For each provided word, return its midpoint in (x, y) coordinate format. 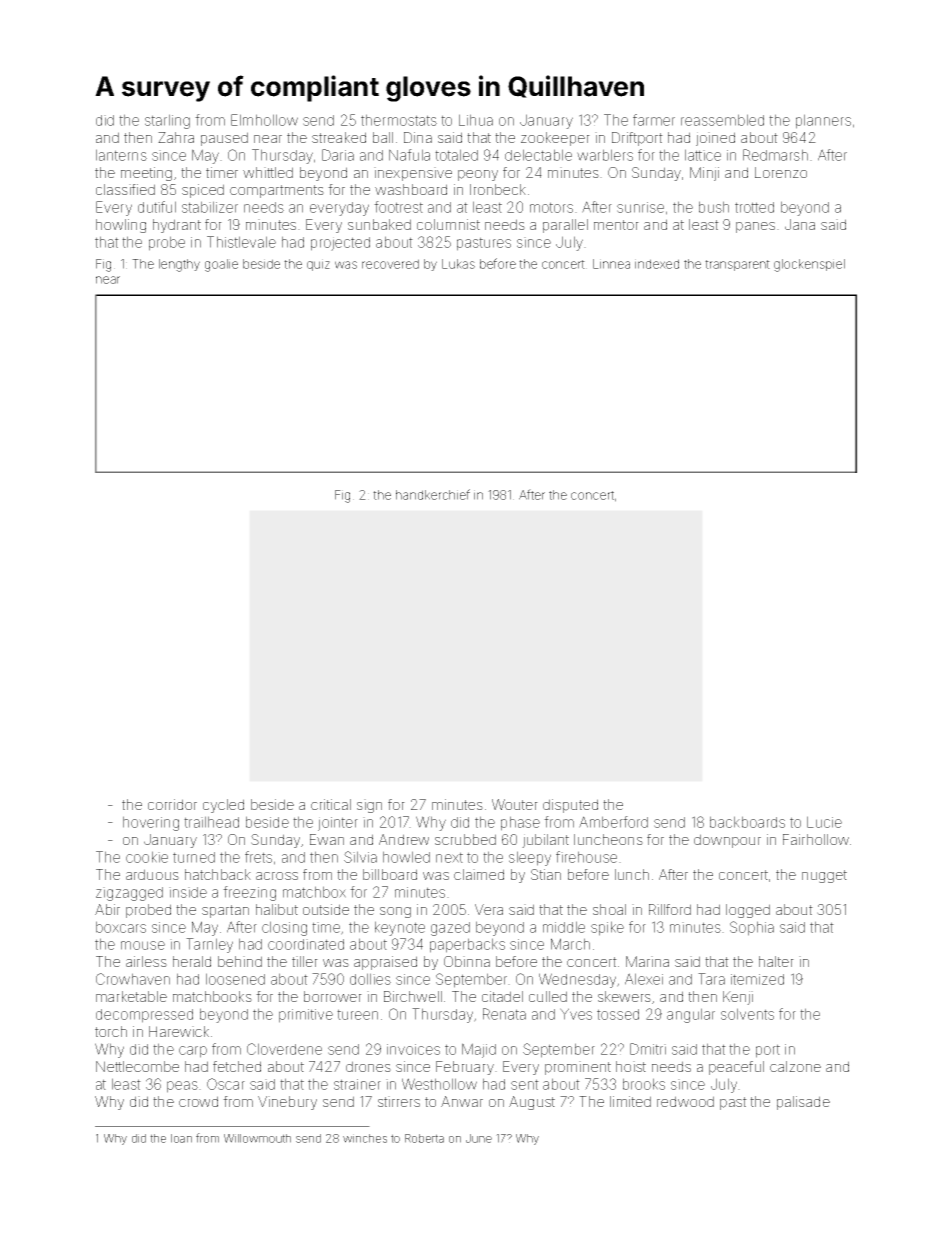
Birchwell (413, 996)
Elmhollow (264, 120)
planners (823, 121)
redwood (685, 1101)
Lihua (476, 120)
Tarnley (209, 945)
